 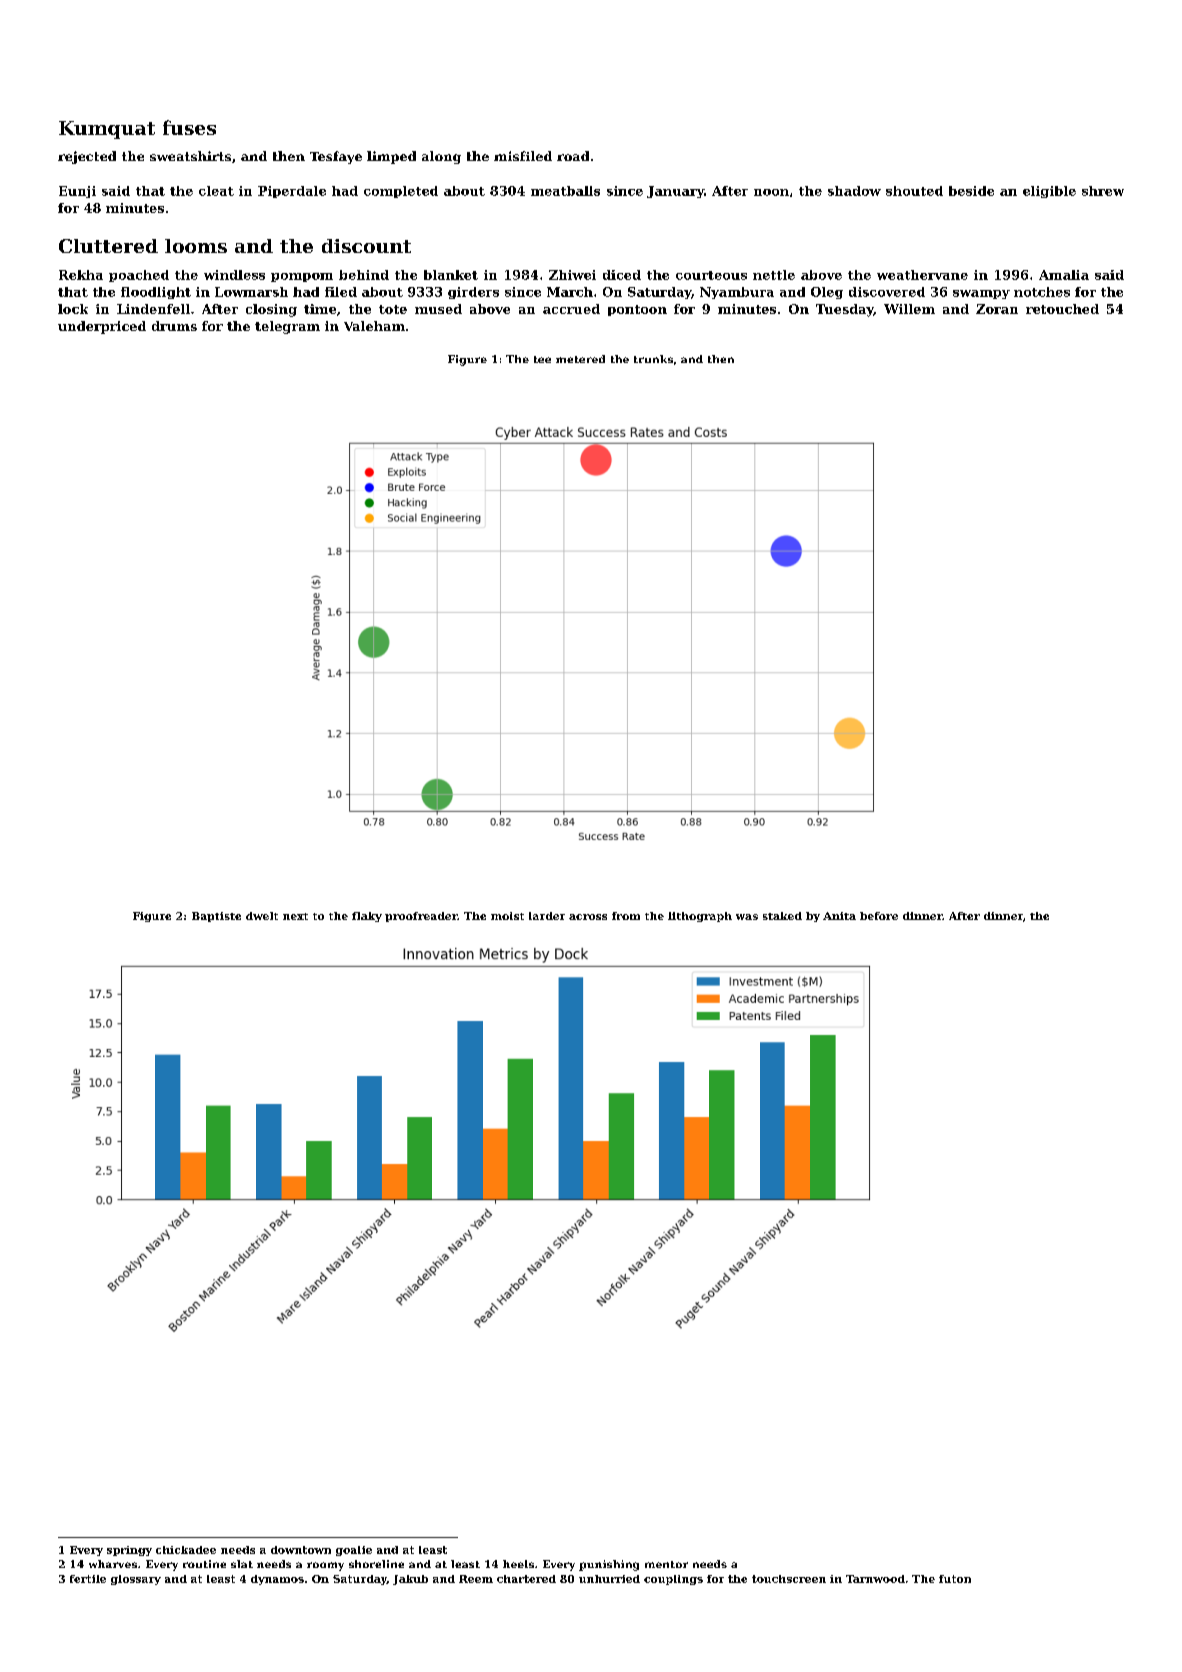 What do you see at coordinates (129, 1551) in the document?
I see `springy` at bounding box center [129, 1551].
